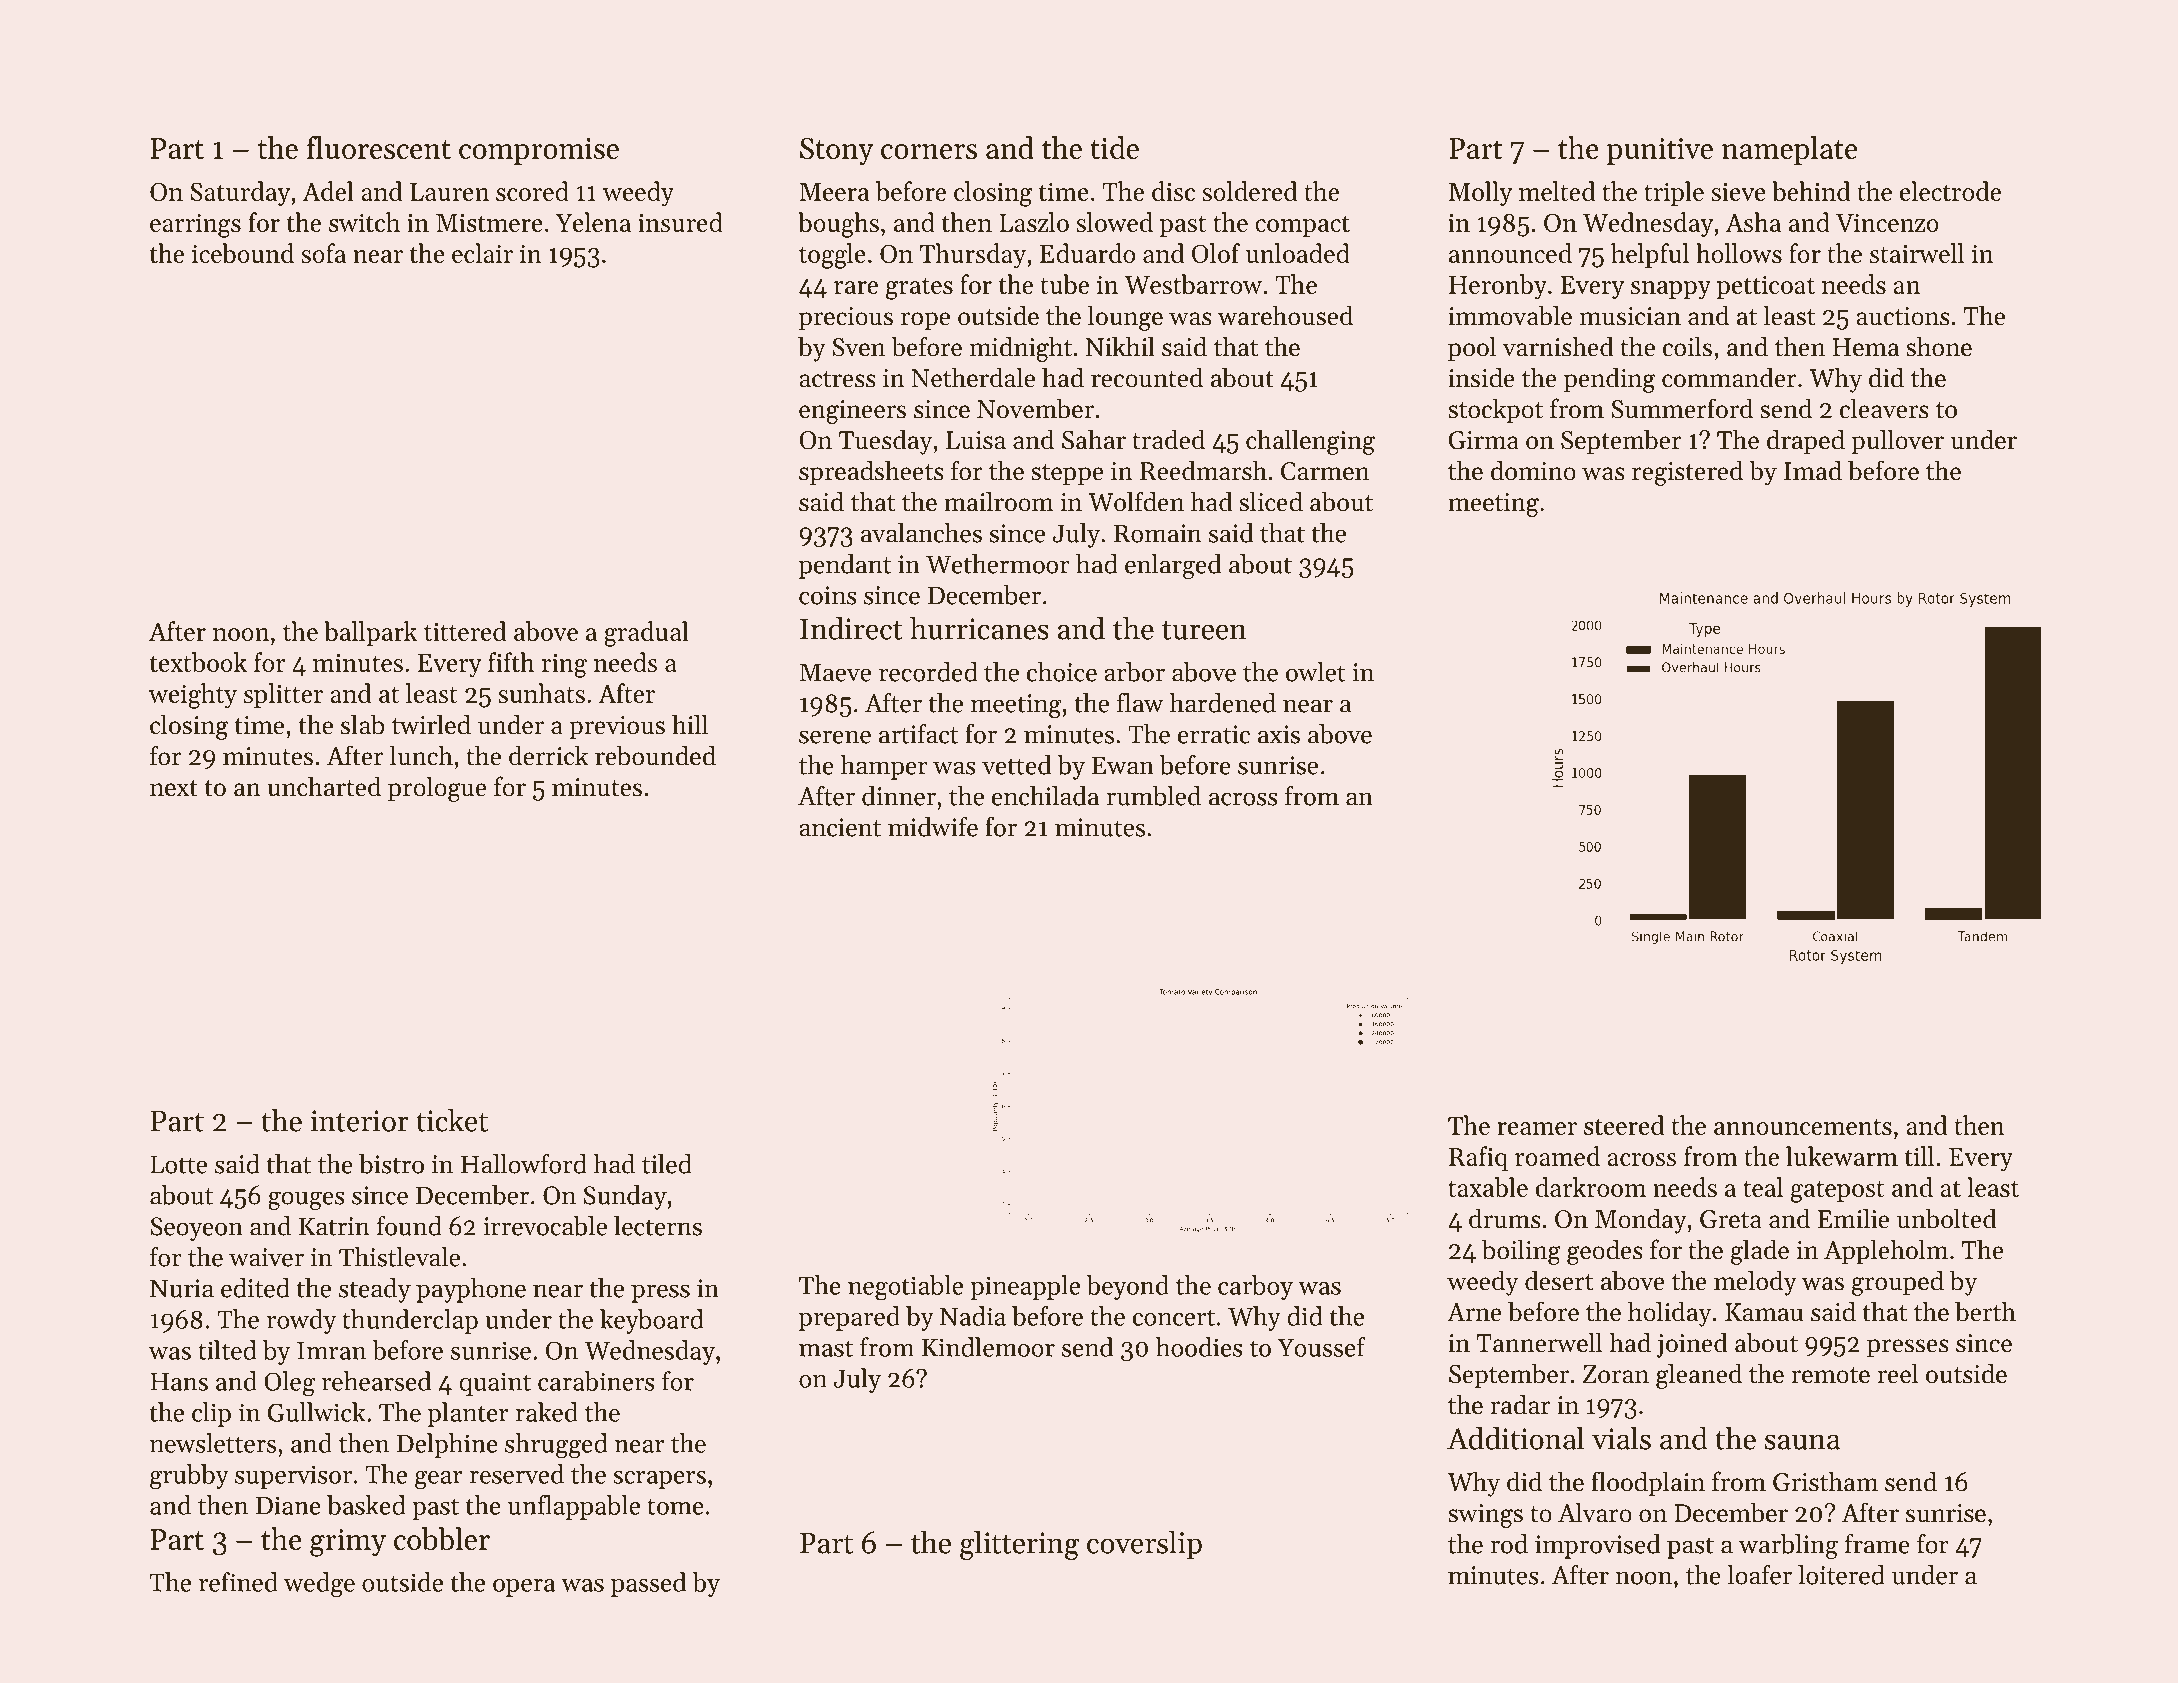 The width and height of the image is (2178, 1683). What do you see at coordinates (379, 147) in the image?
I see `fluorescent` at bounding box center [379, 147].
